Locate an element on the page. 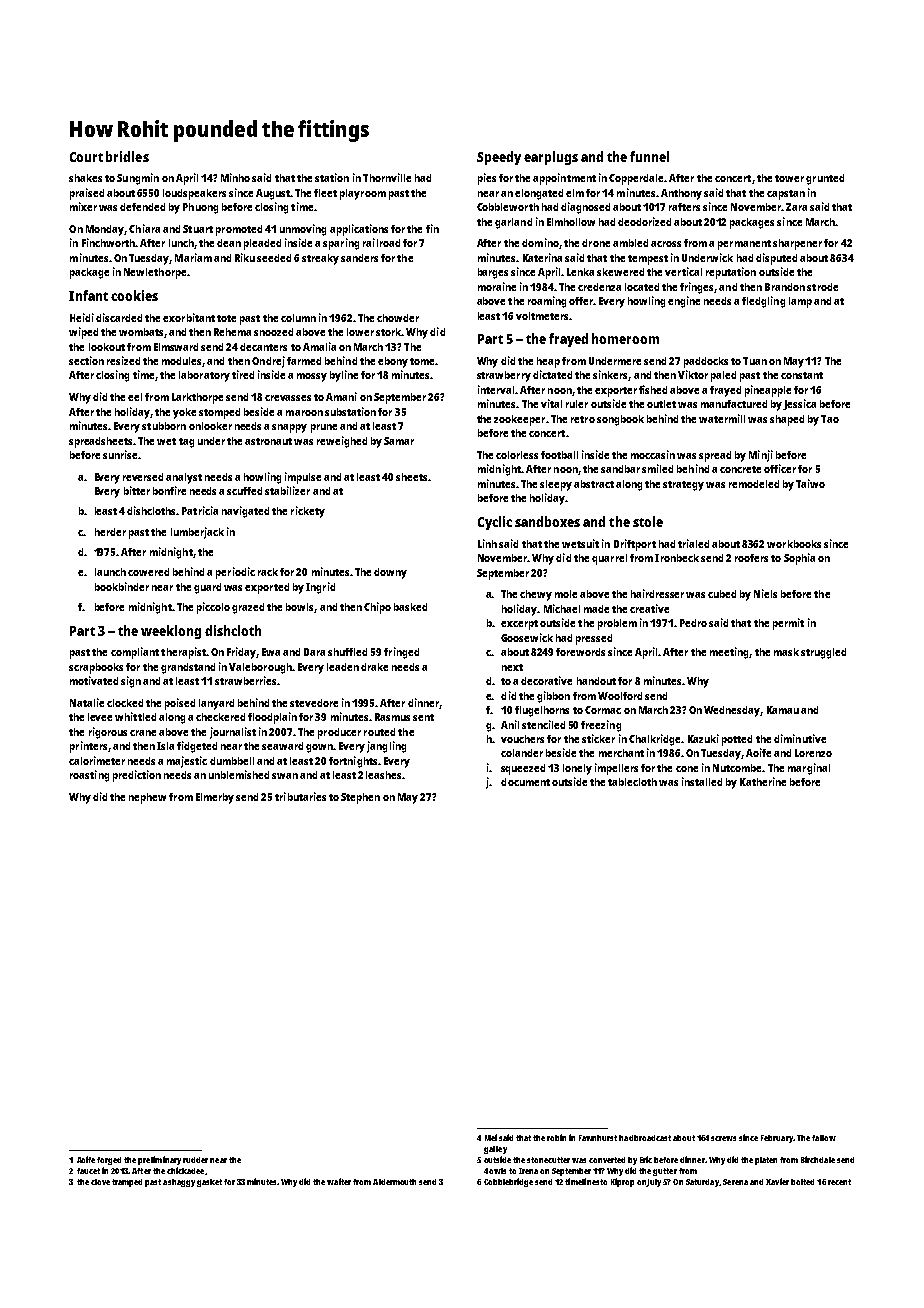 This document has height=1308, width=924. chickadee is located at coordinates (185, 1170).
